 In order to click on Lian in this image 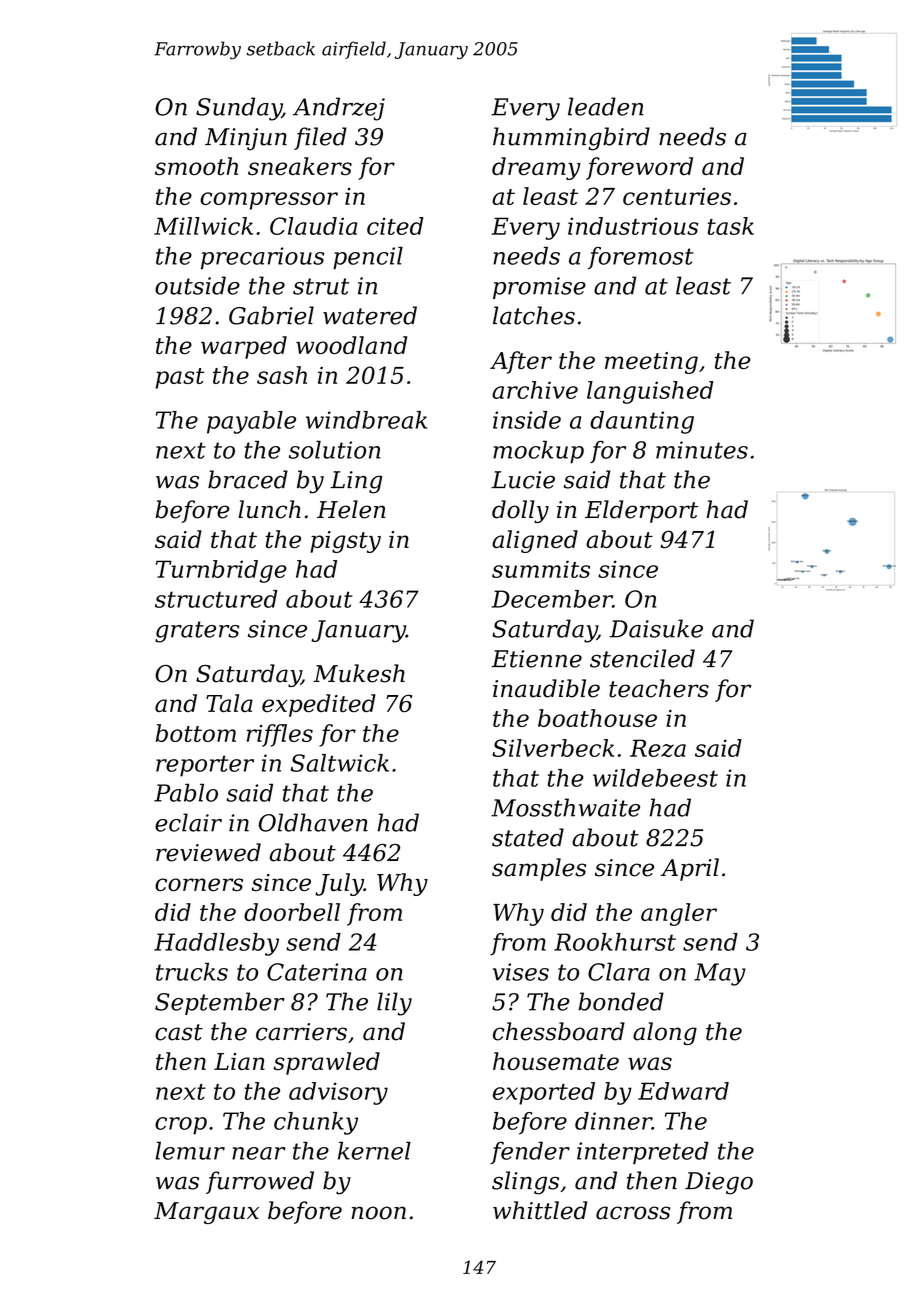, I will do `click(239, 1061)`.
